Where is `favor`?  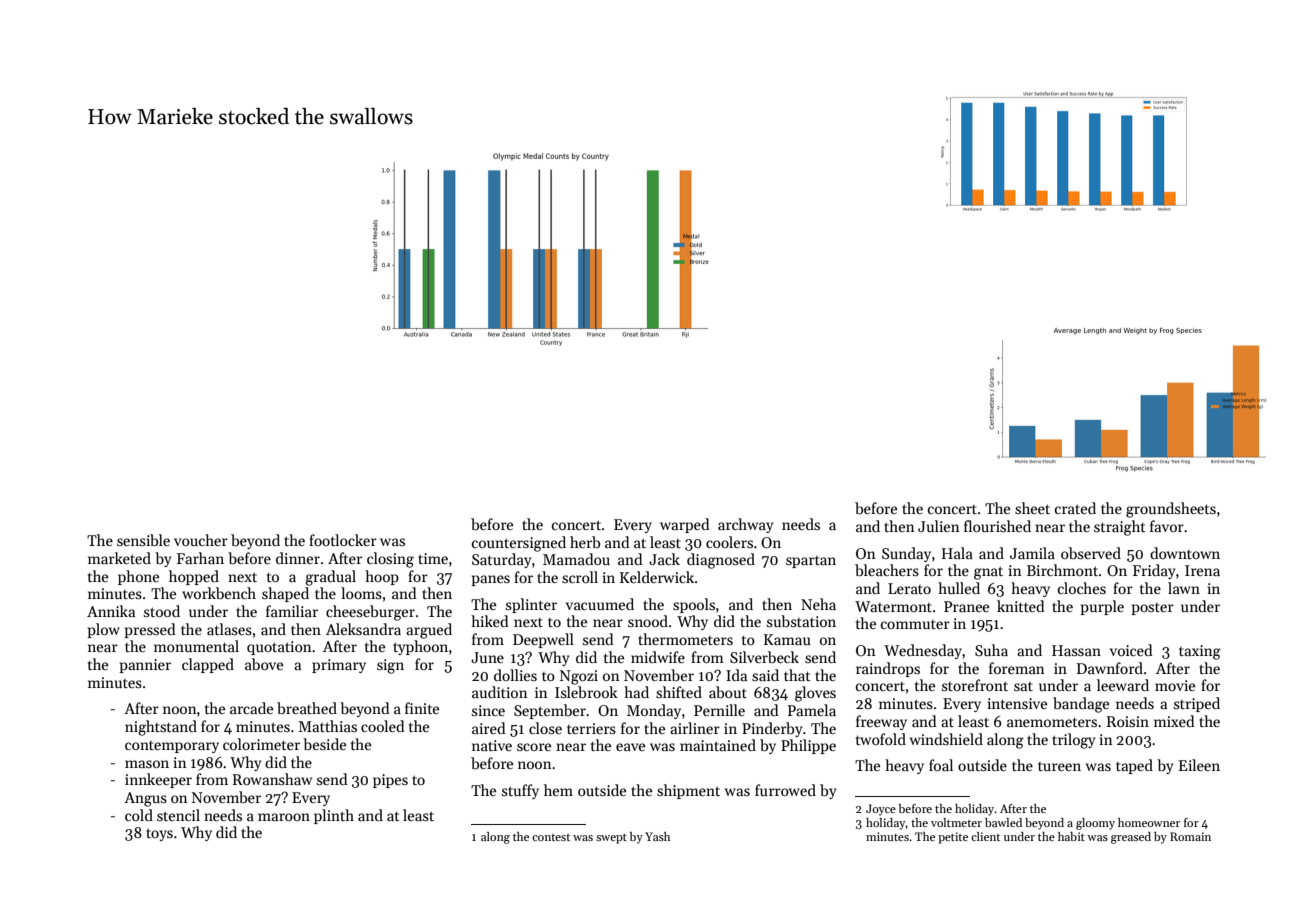 favor is located at coordinates (1167, 526).
